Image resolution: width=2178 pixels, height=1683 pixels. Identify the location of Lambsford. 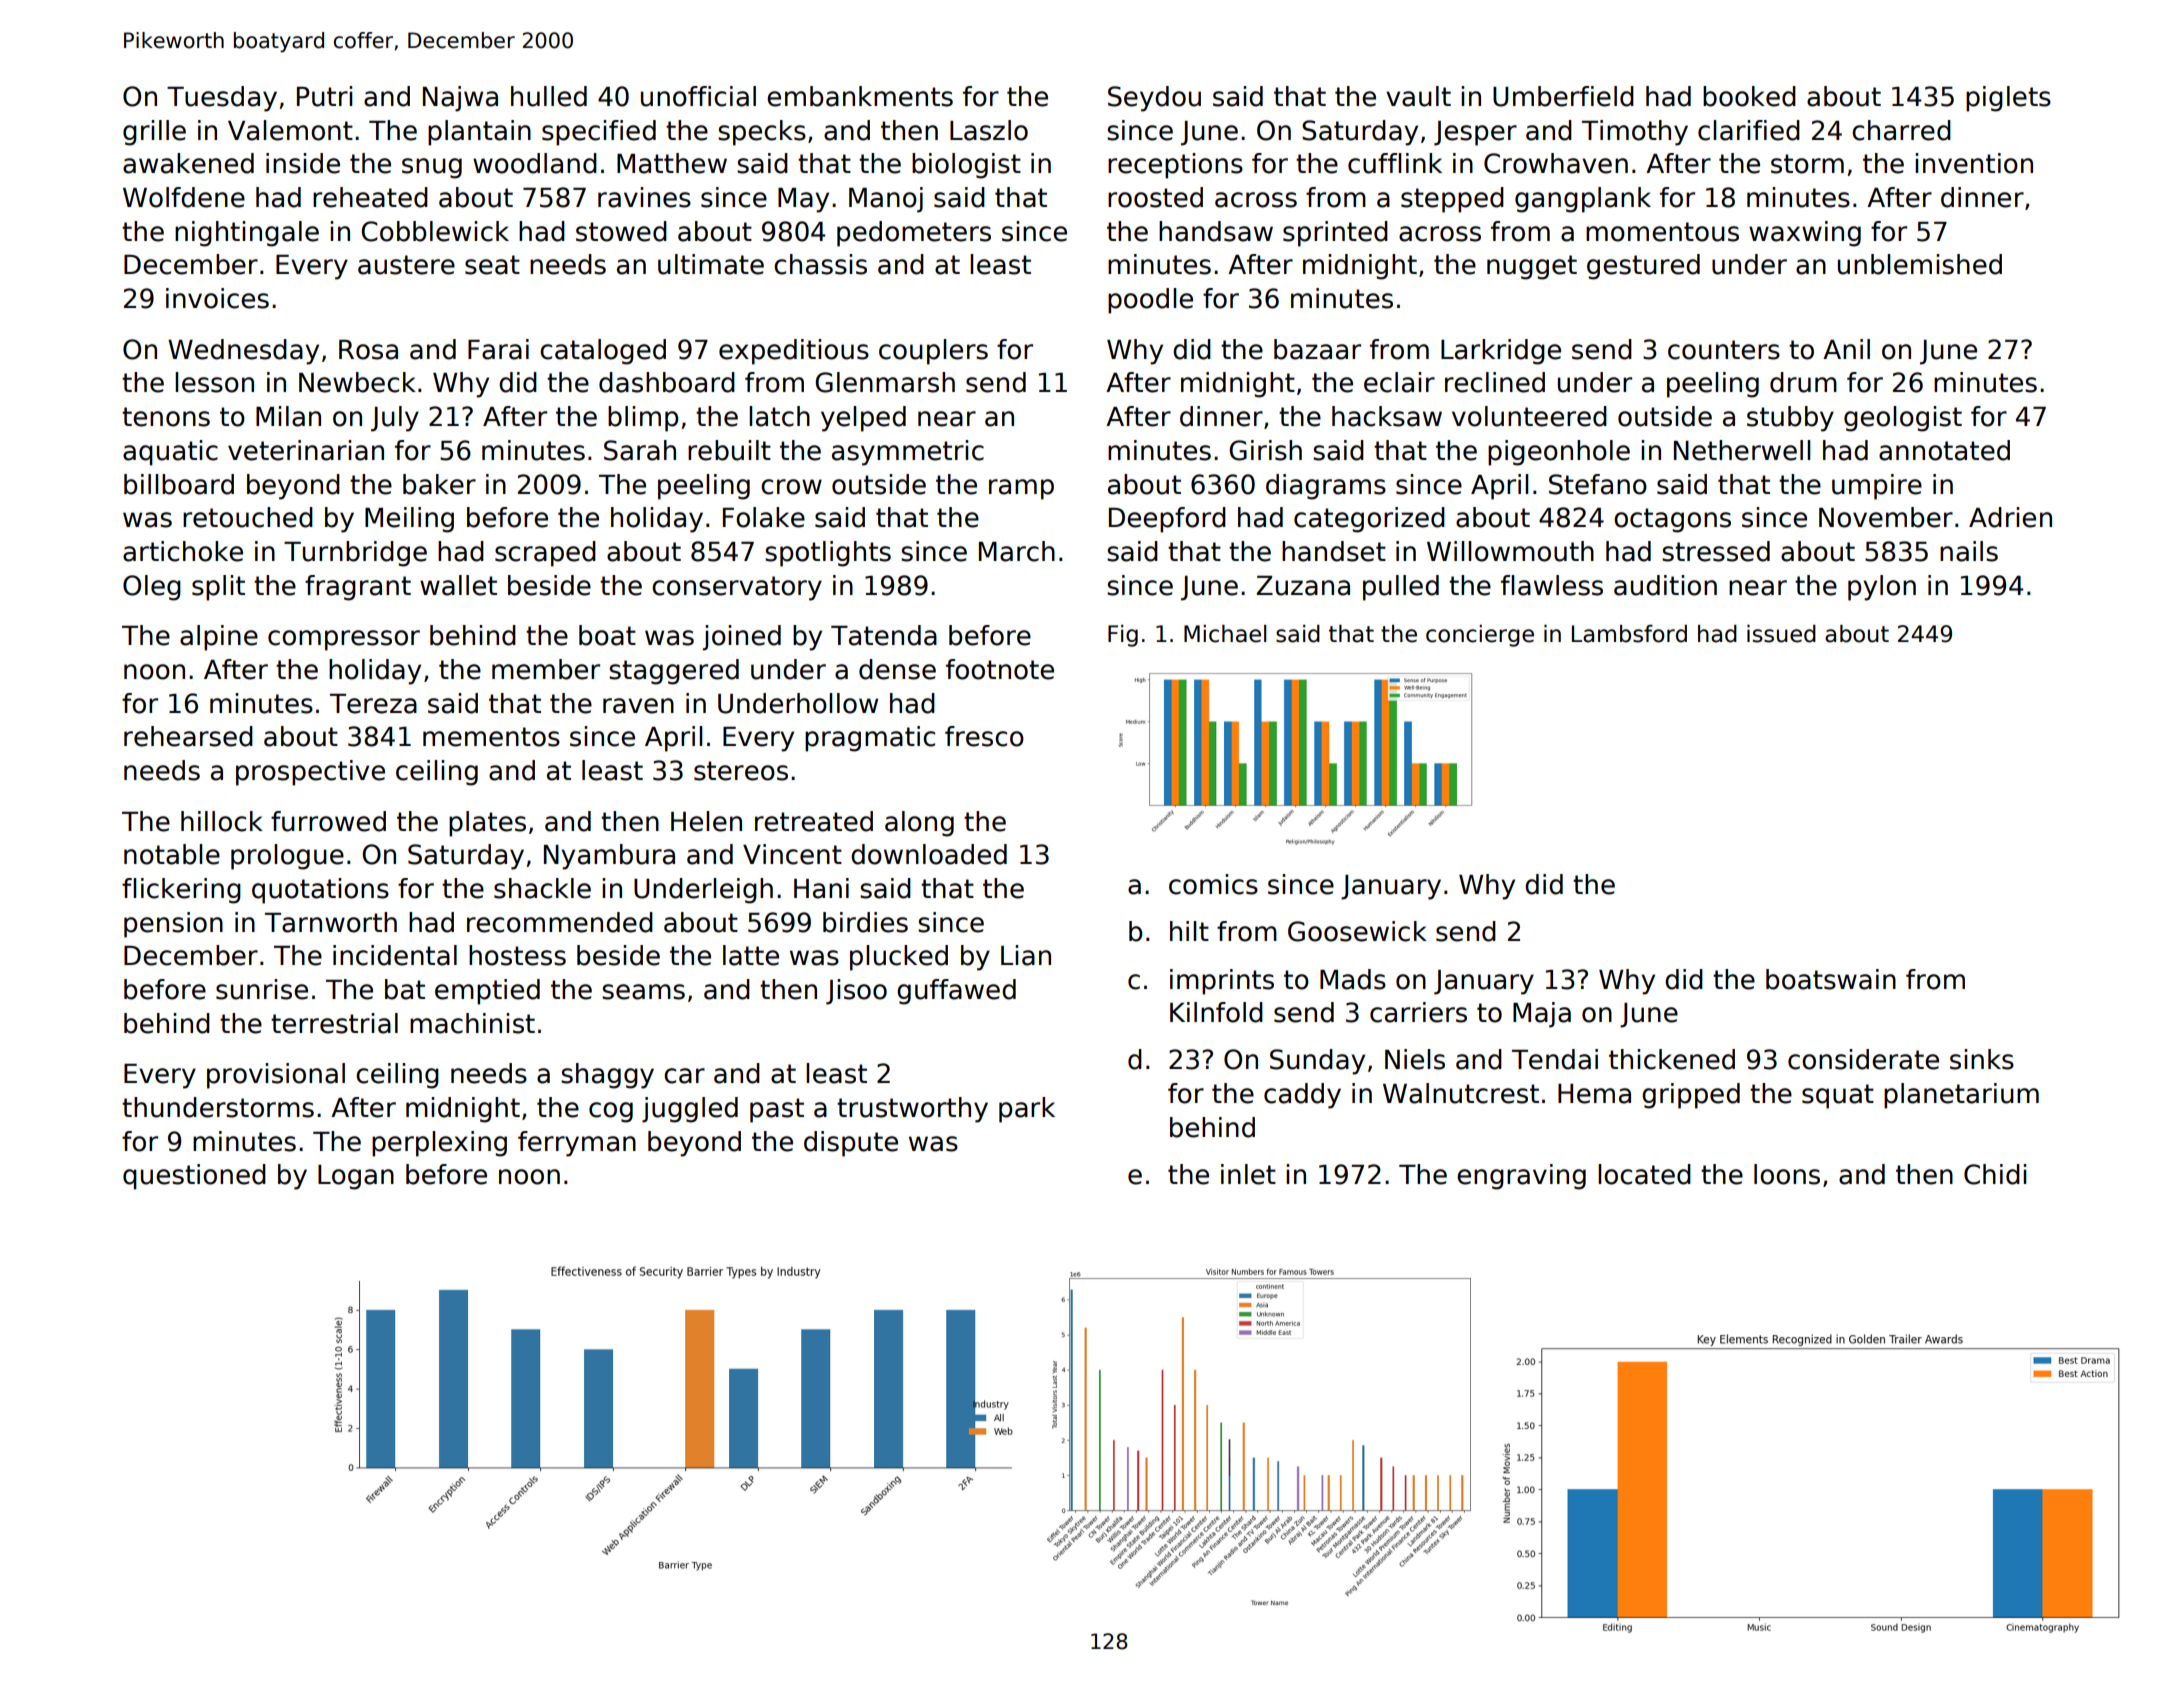
(1629, 634).
